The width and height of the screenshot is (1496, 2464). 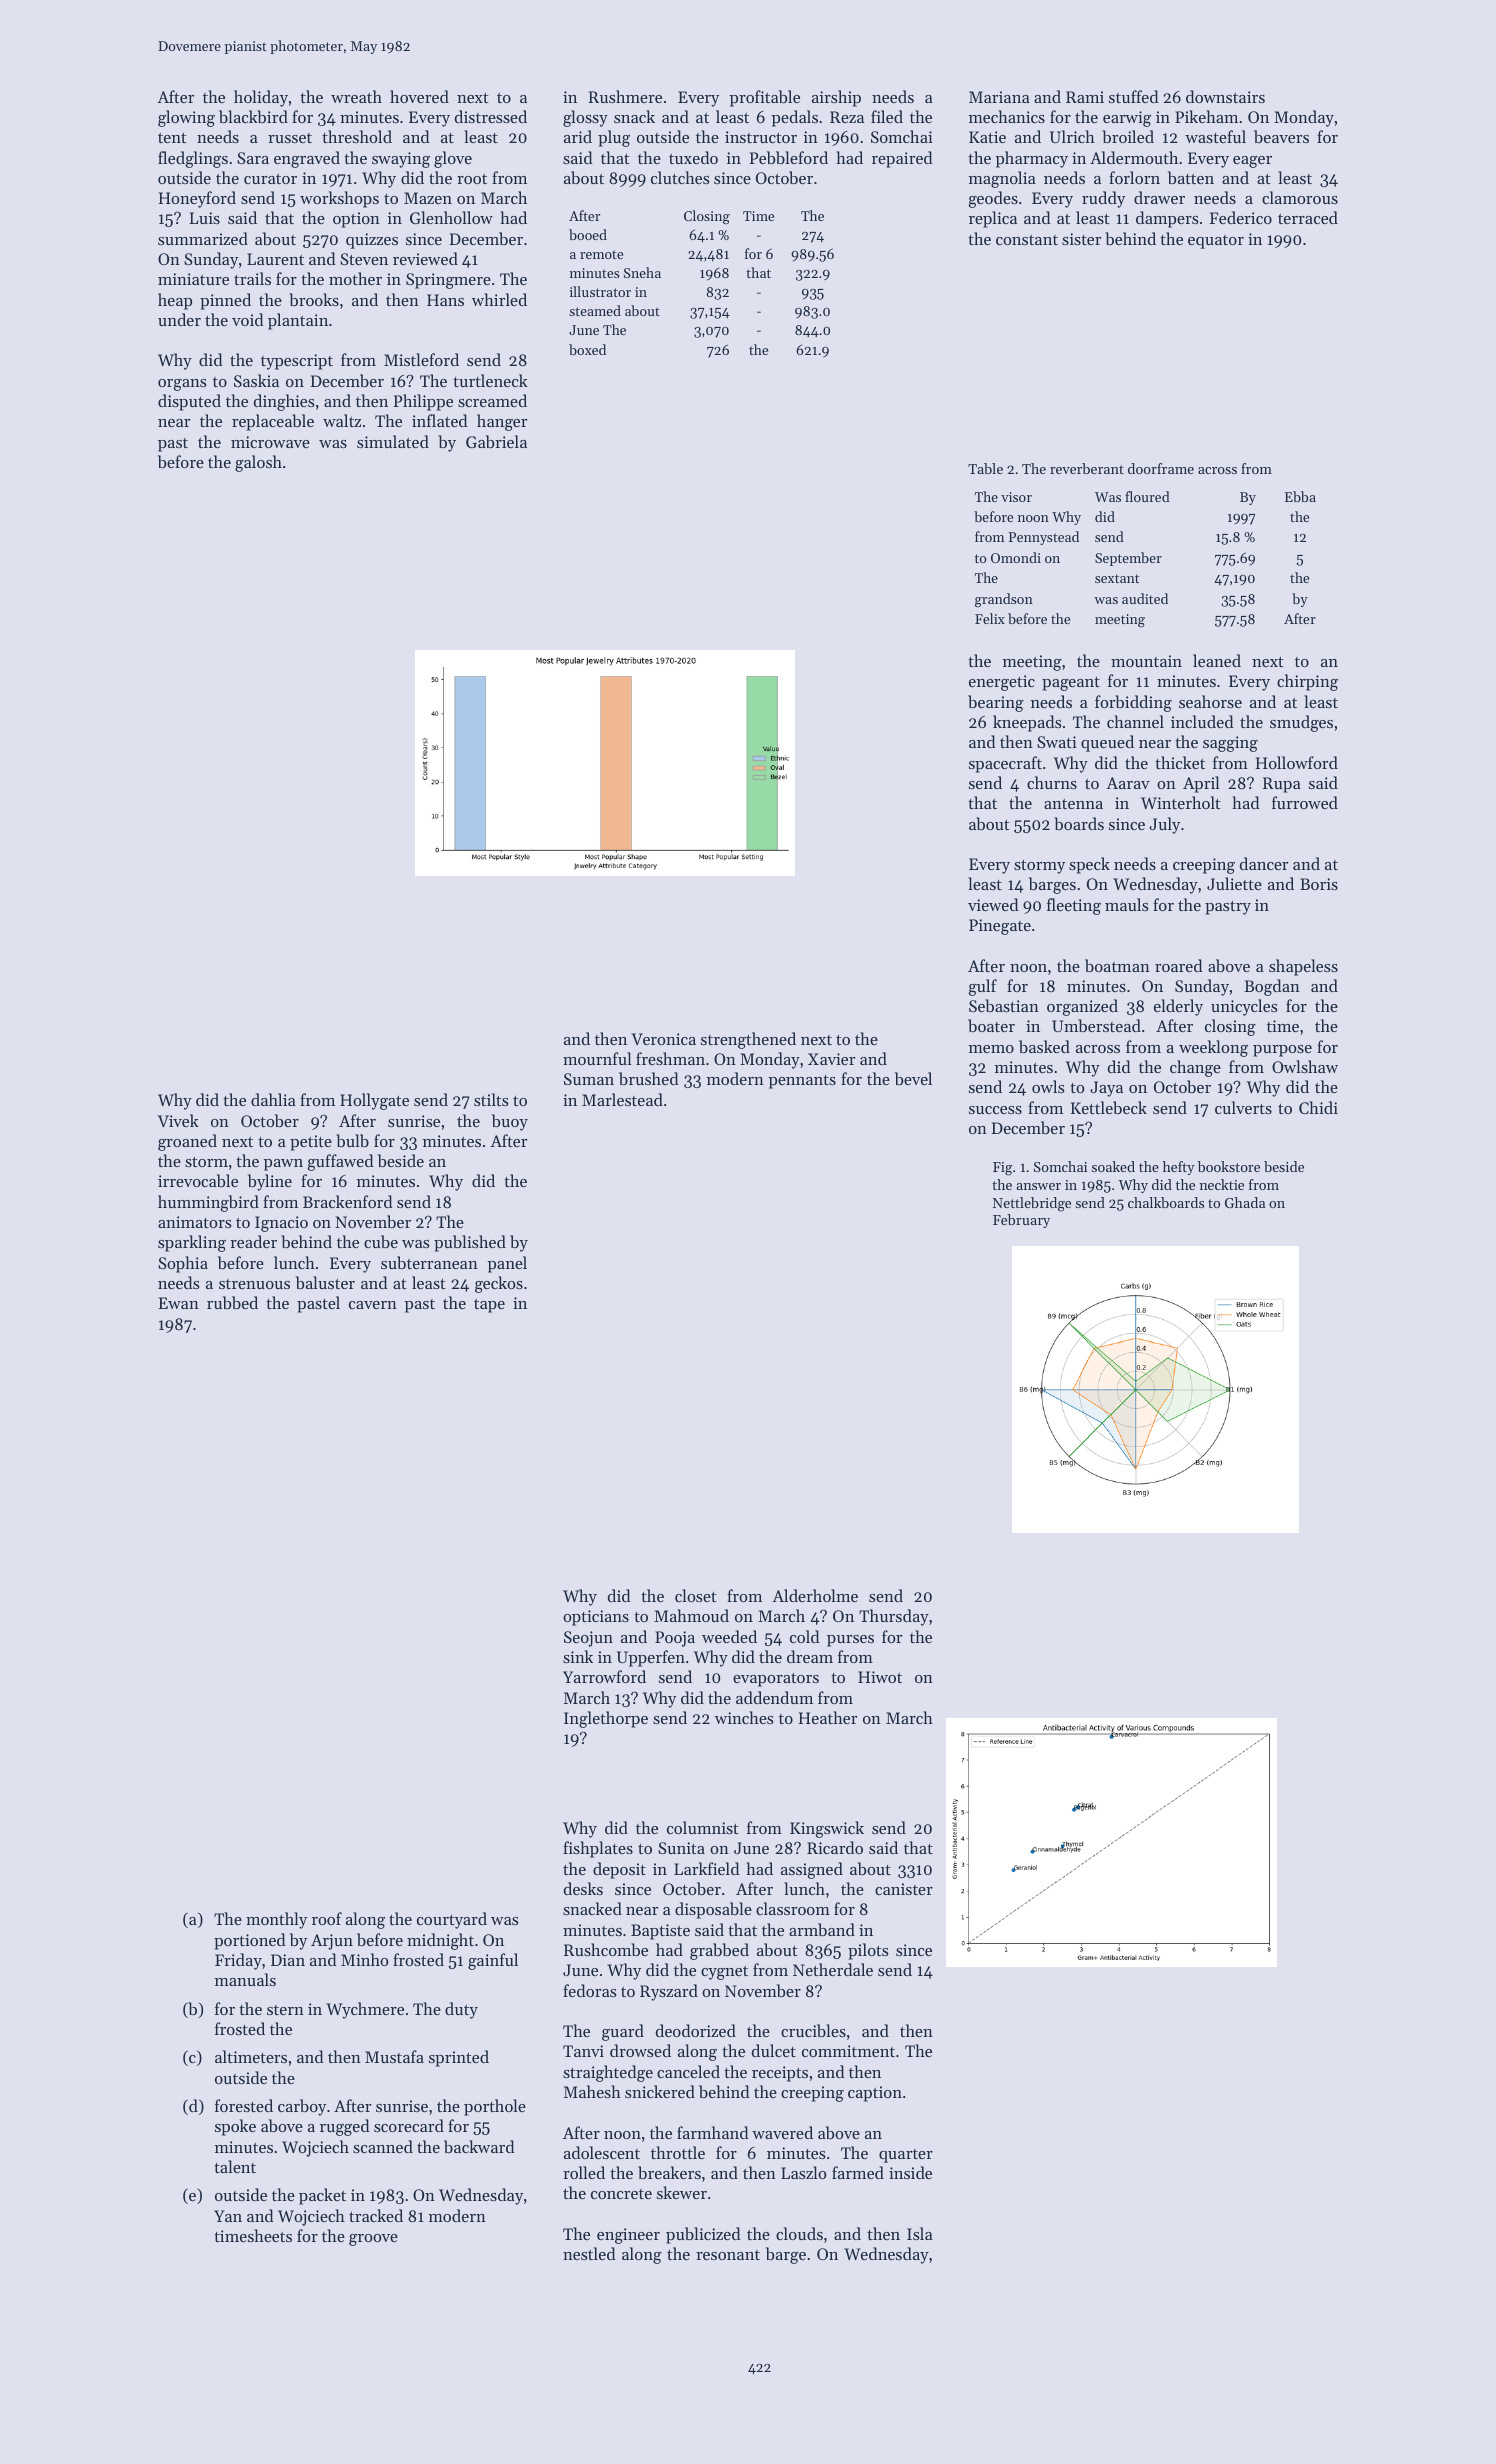 I want to click on option, so click(x=356, y=220).
